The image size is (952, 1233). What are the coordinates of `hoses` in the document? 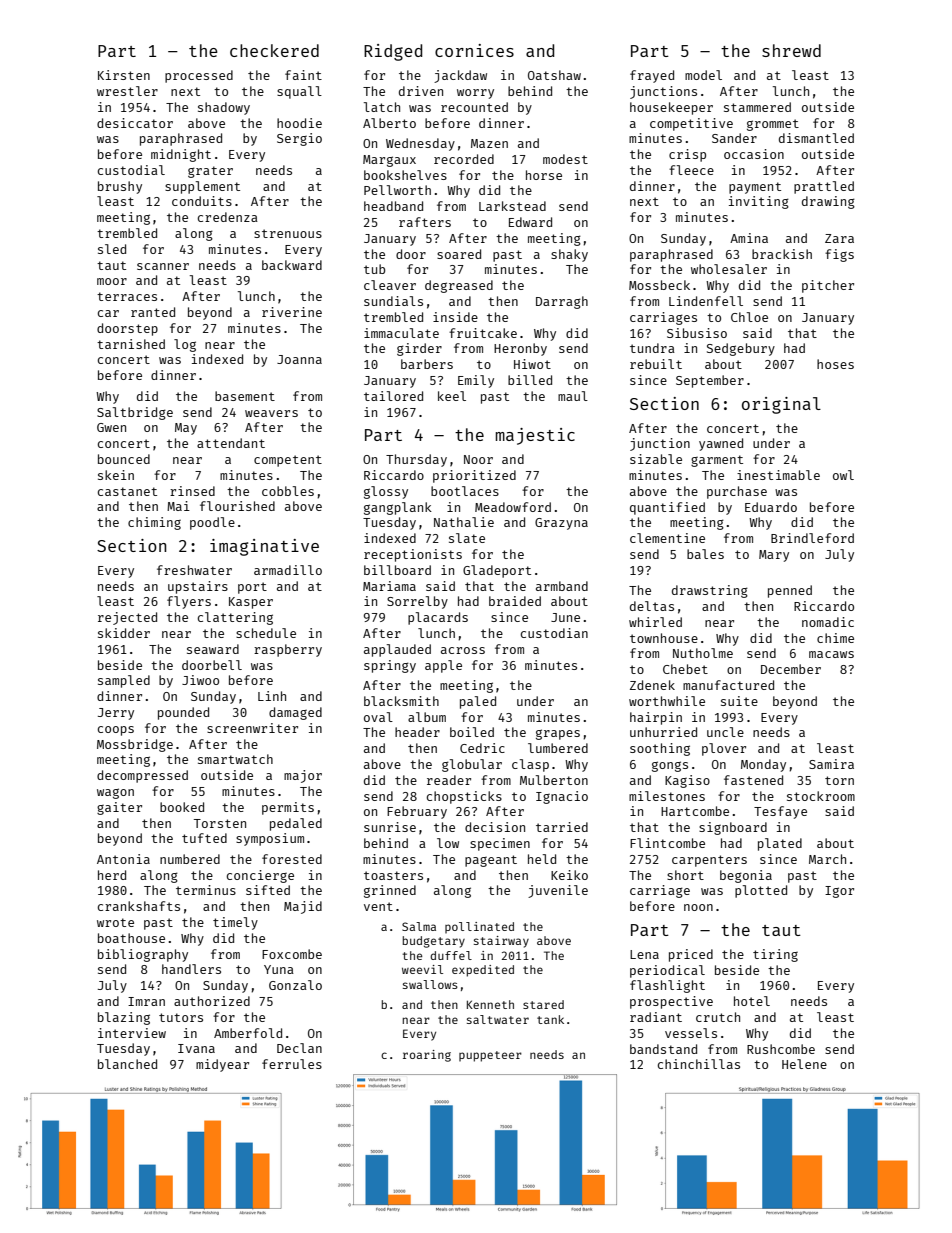 It's located at (835, 364).
